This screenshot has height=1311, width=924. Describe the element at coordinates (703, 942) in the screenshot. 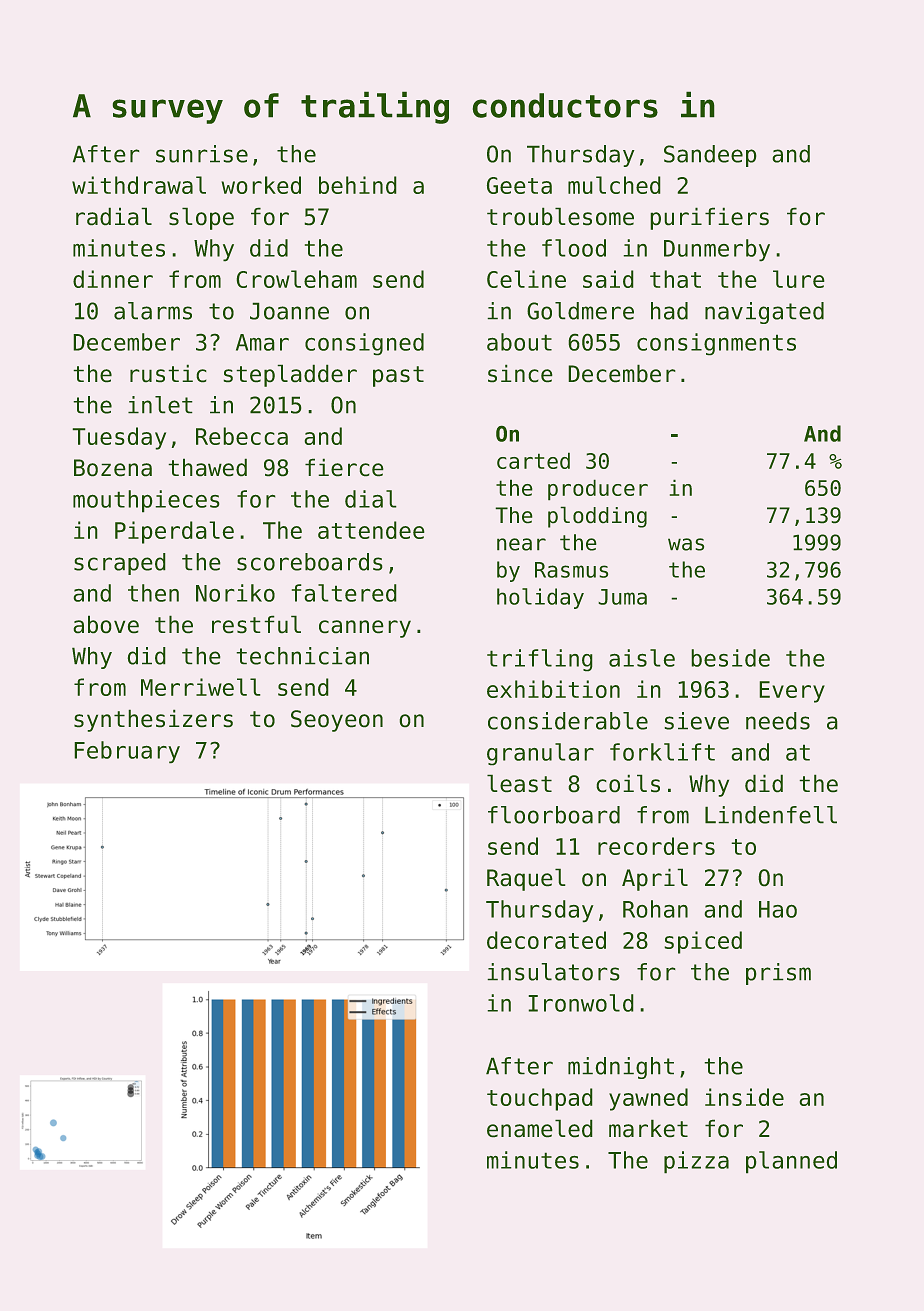

I see `spiced` at that location.
